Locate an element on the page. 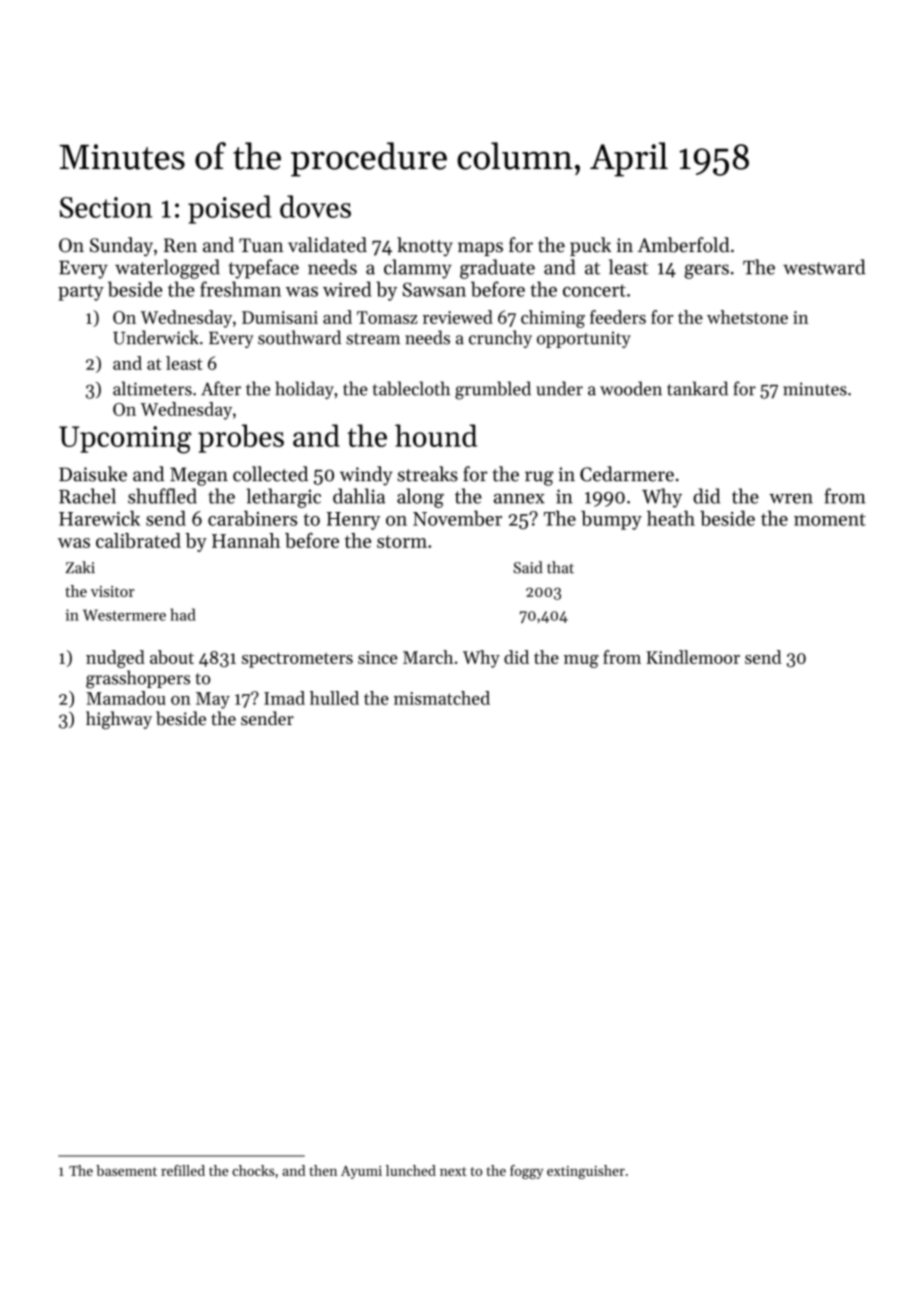 The image size is (924, 1314). basement is located at coordinates (126, 1170).
